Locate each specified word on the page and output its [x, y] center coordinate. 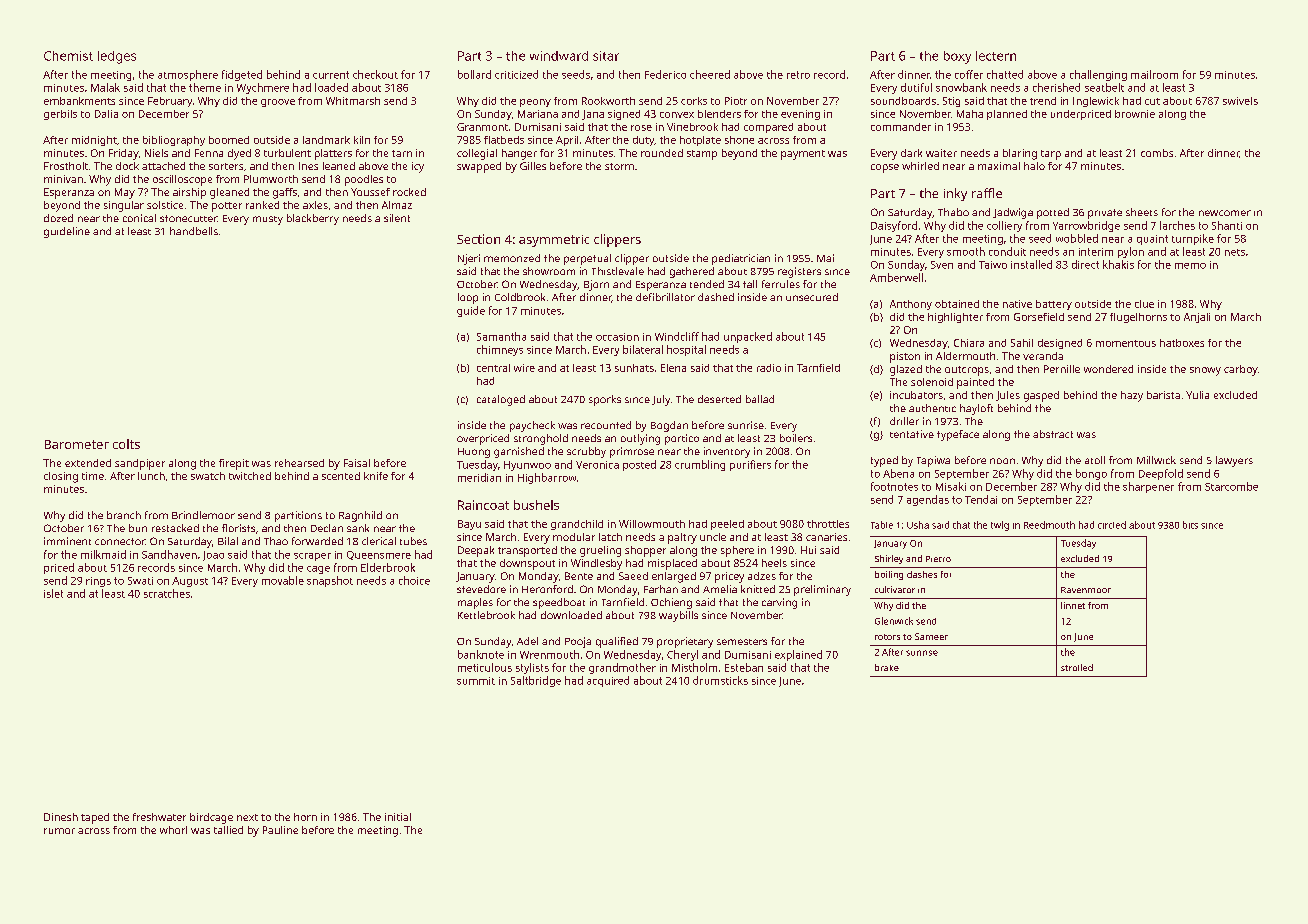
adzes [762, 576]
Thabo [953, 212]
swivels [1240, 101]
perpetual [587, 259]
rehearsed [299, 463]
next [247, 817]
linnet [1073, 605]
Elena [673, 368]
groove [278, 103]
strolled [1077, 667]
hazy [1132, 396]
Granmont [482, 127]
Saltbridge [536, 681]
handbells [194, 231]
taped [95, 818]
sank [358, 528]
